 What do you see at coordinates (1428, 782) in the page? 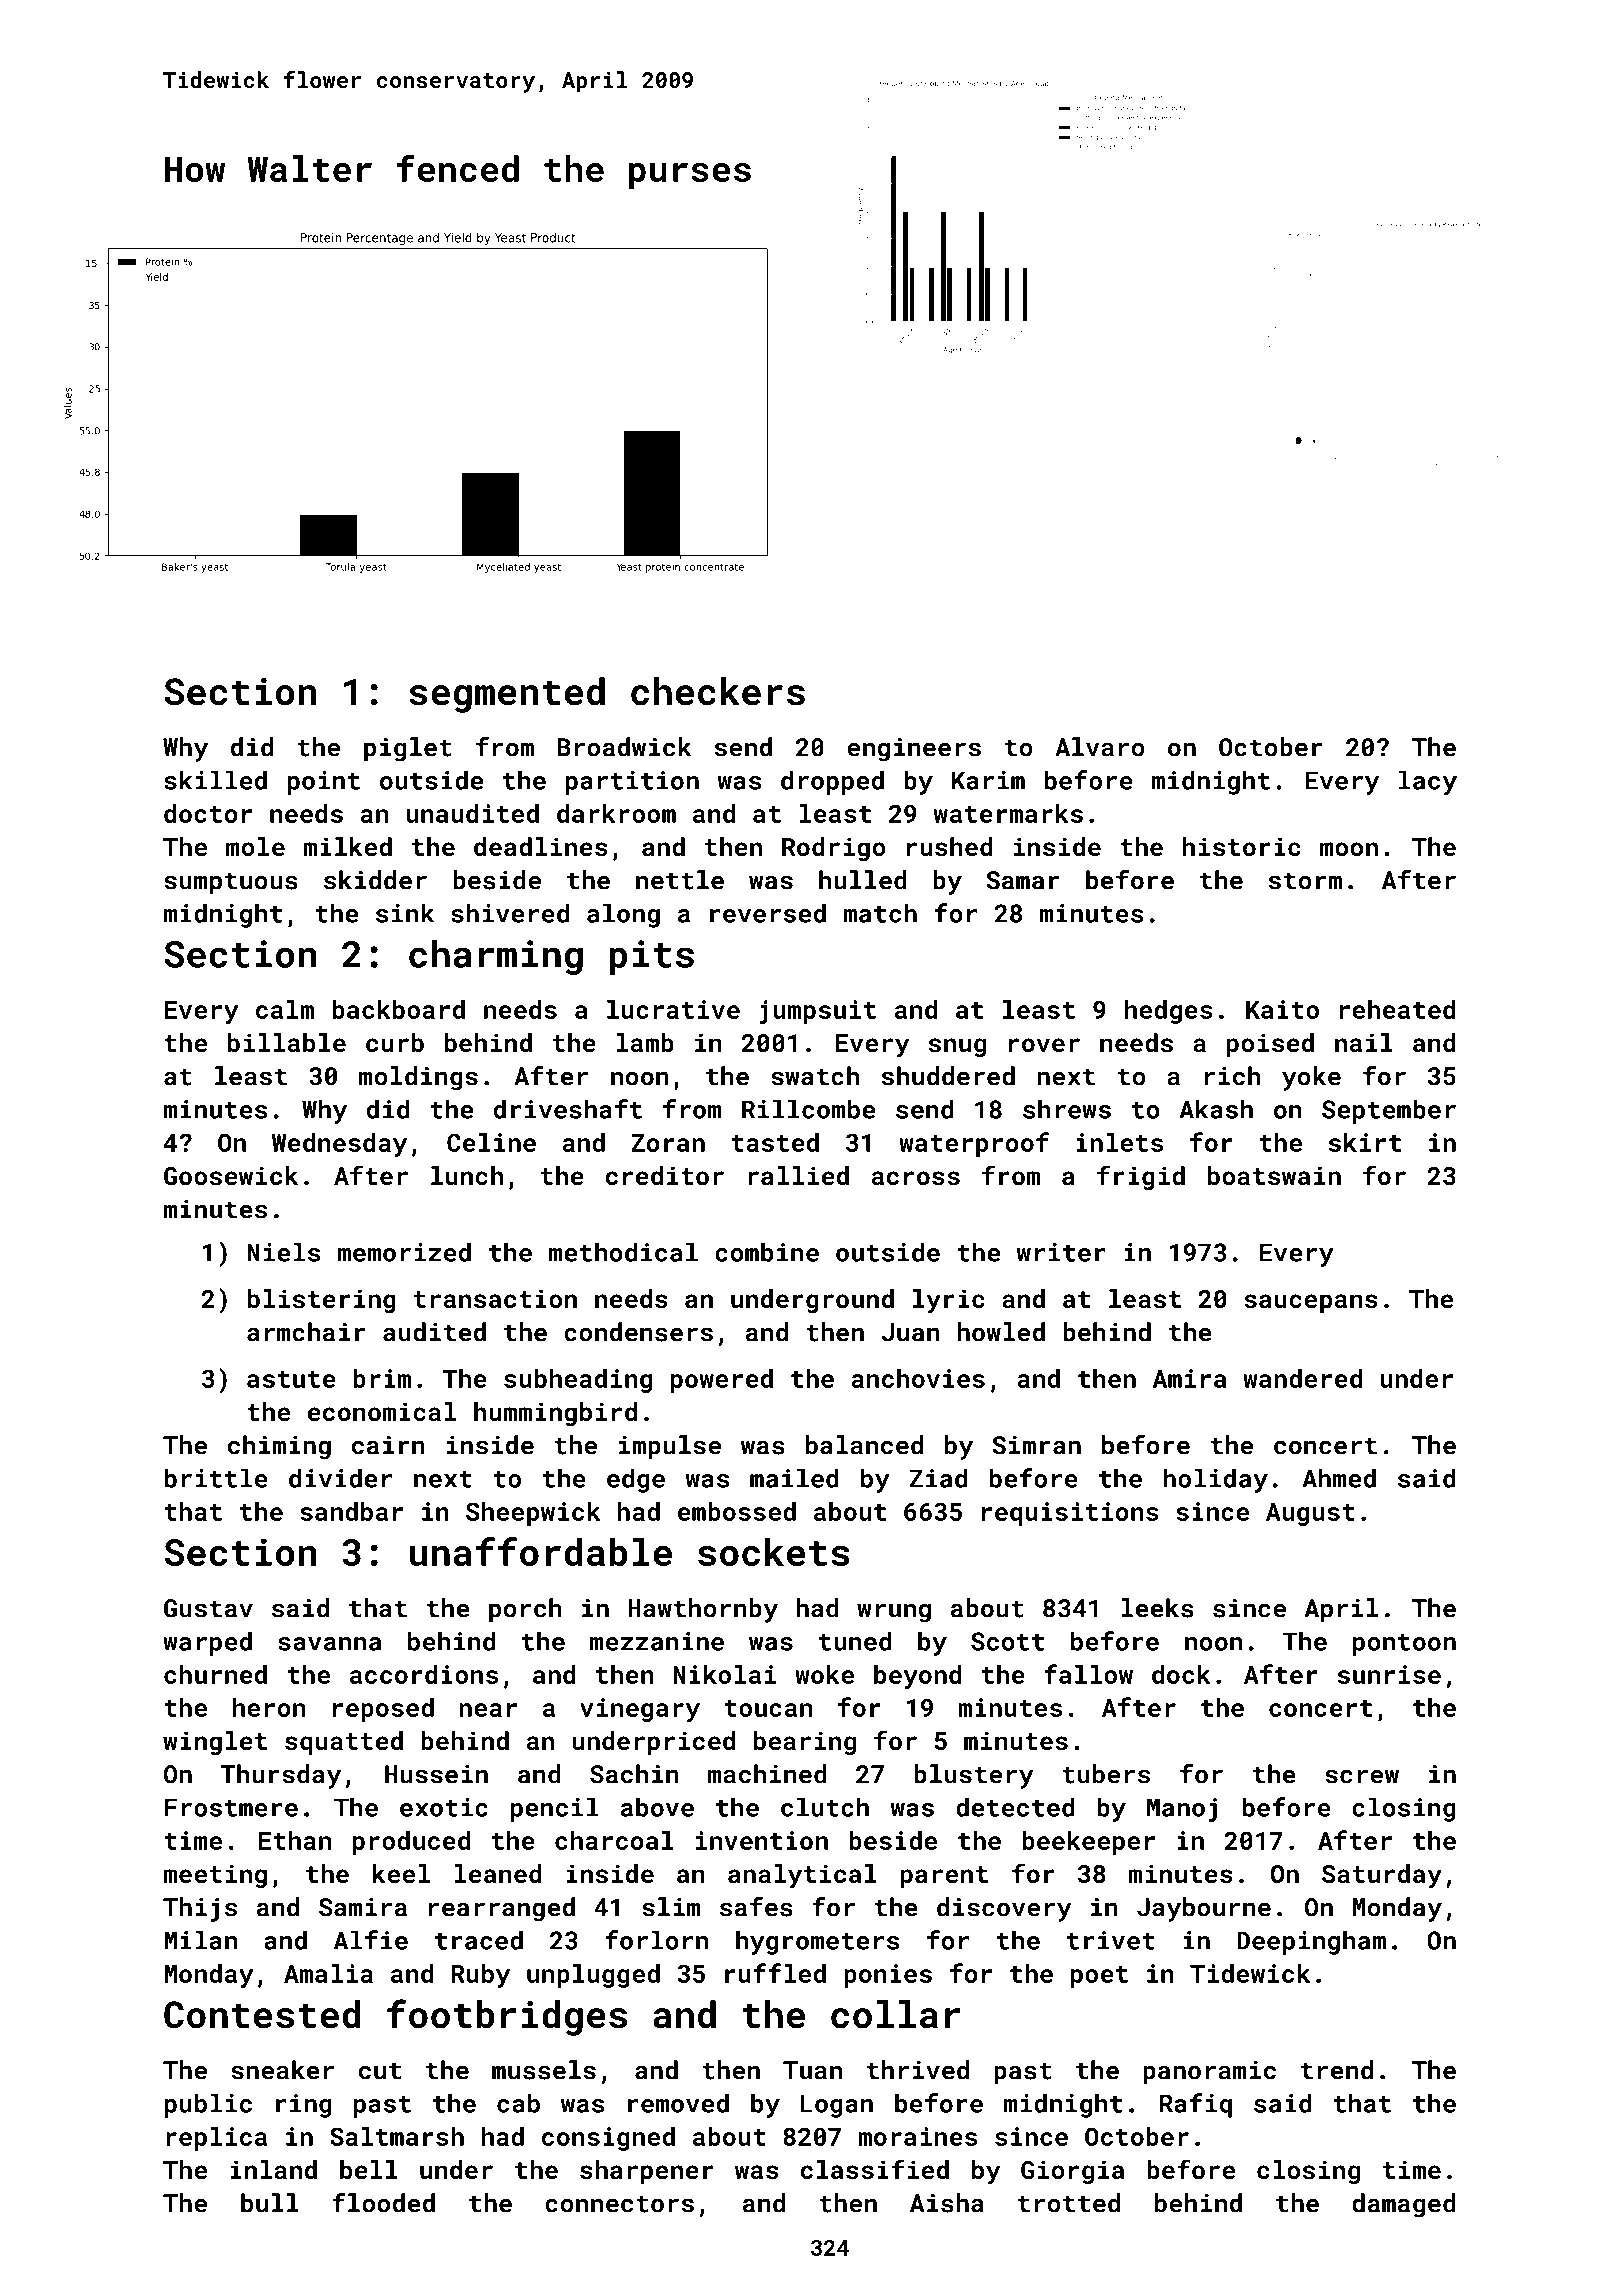
I see `lacy` at bounding box center [1428, 782].
